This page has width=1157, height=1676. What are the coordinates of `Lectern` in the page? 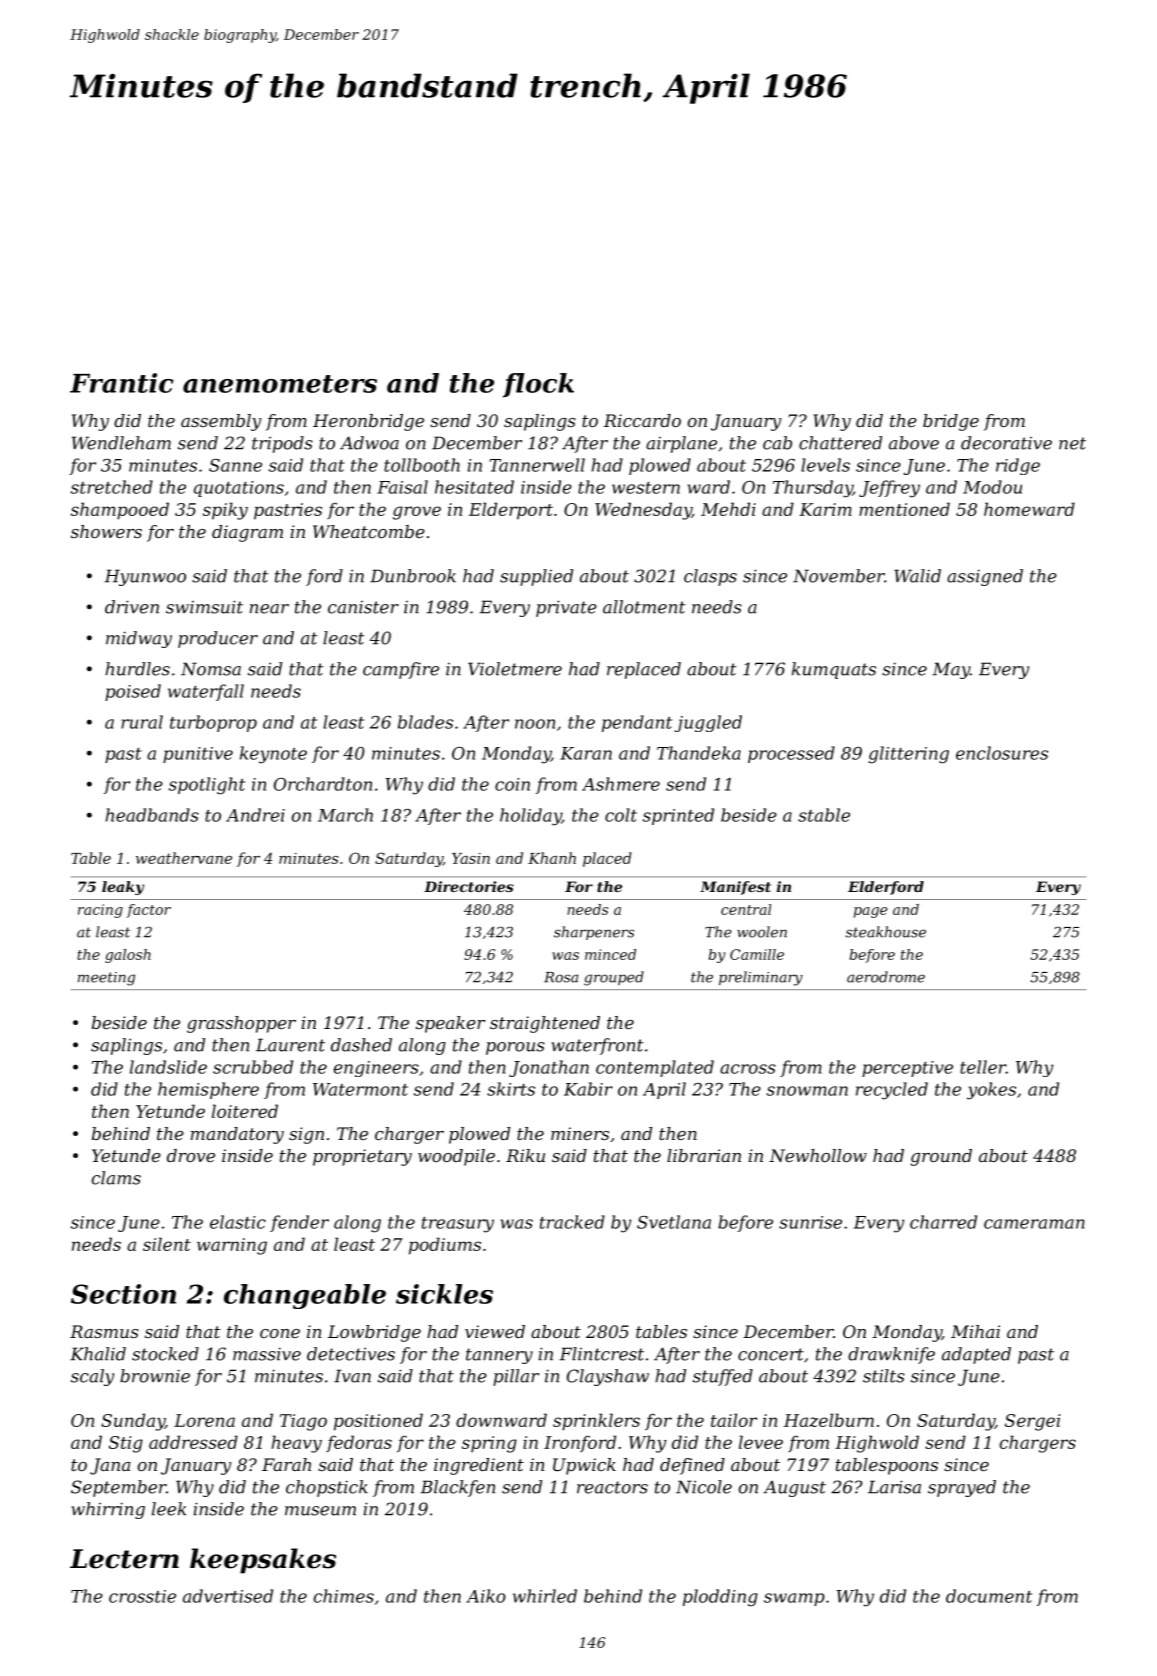 It's located at (124, 1559).
